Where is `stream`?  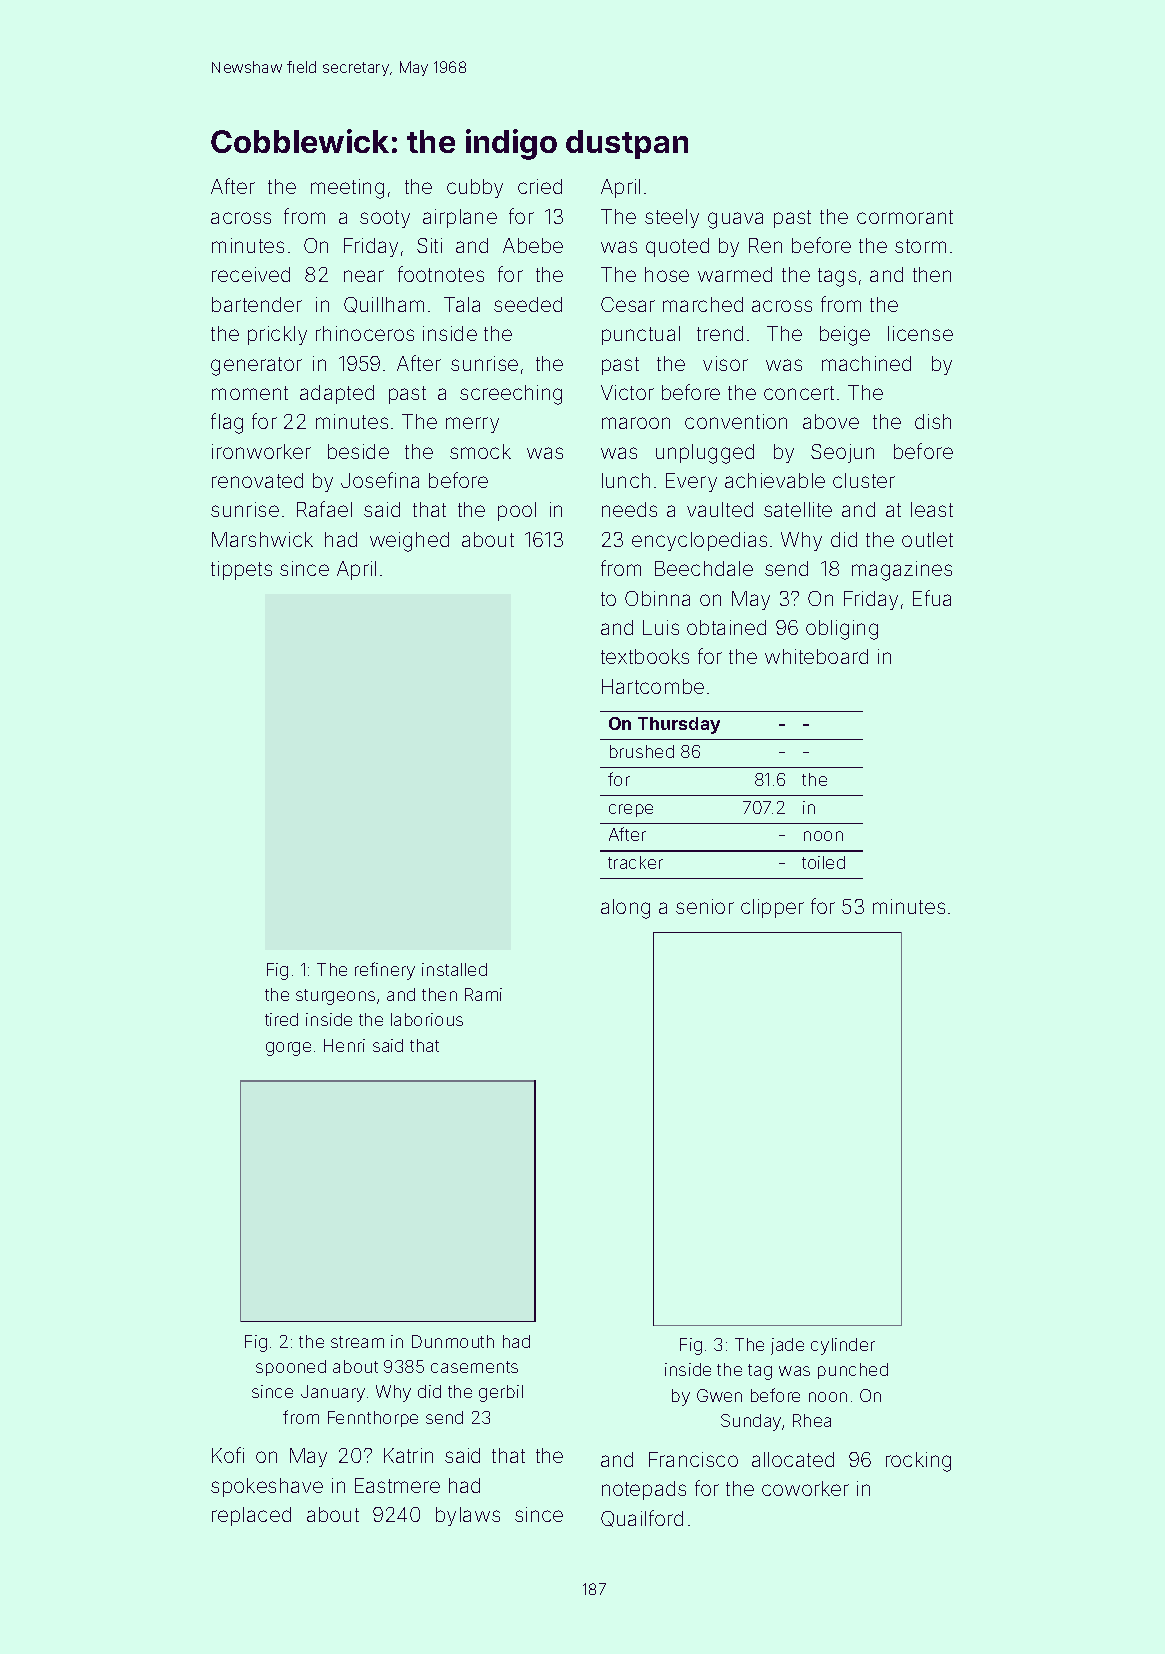 stream is located at coordinates (357, 1342).
